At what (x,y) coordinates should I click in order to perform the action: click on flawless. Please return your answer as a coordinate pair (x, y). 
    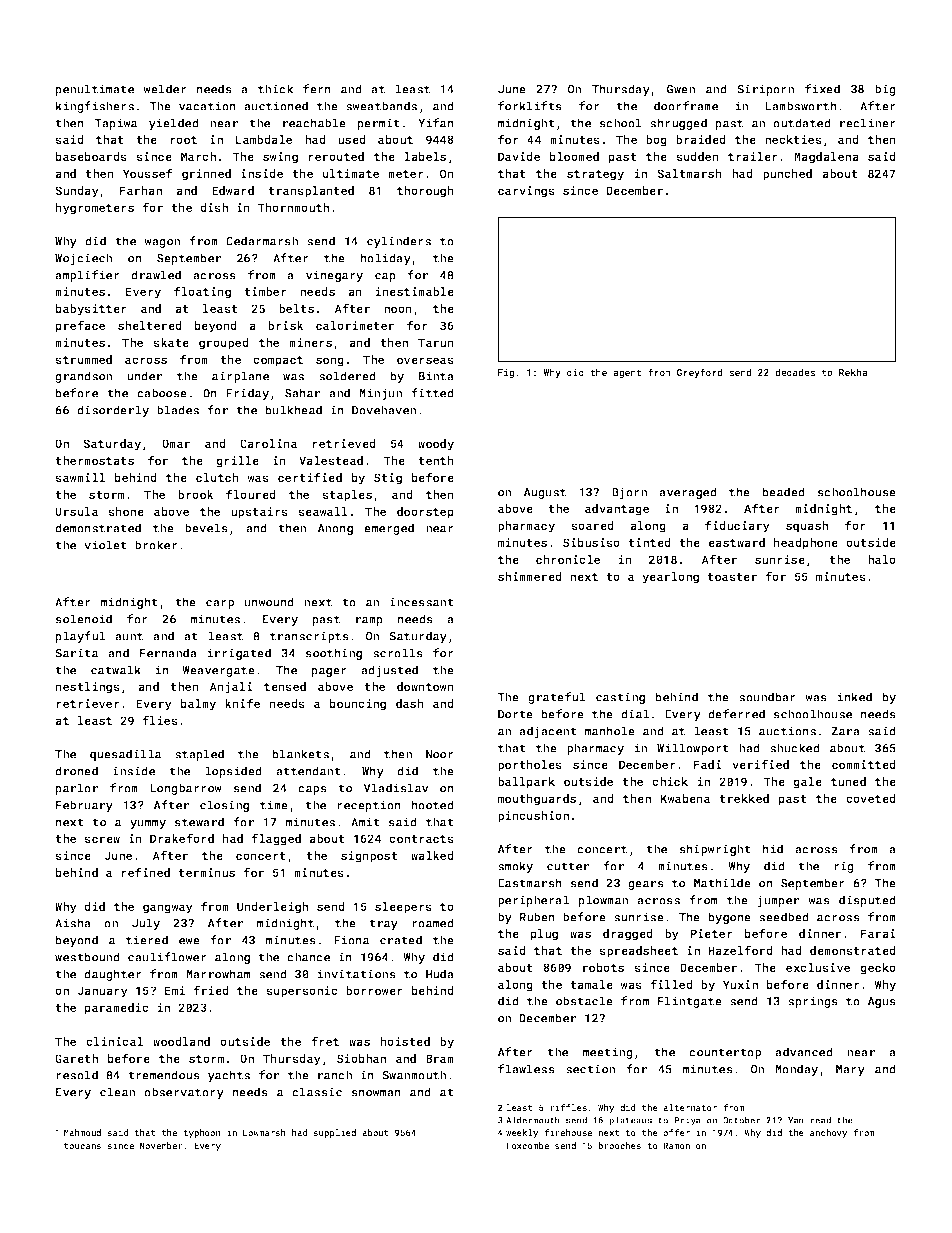
    Looking at the image, I should click on (526, 1069).
